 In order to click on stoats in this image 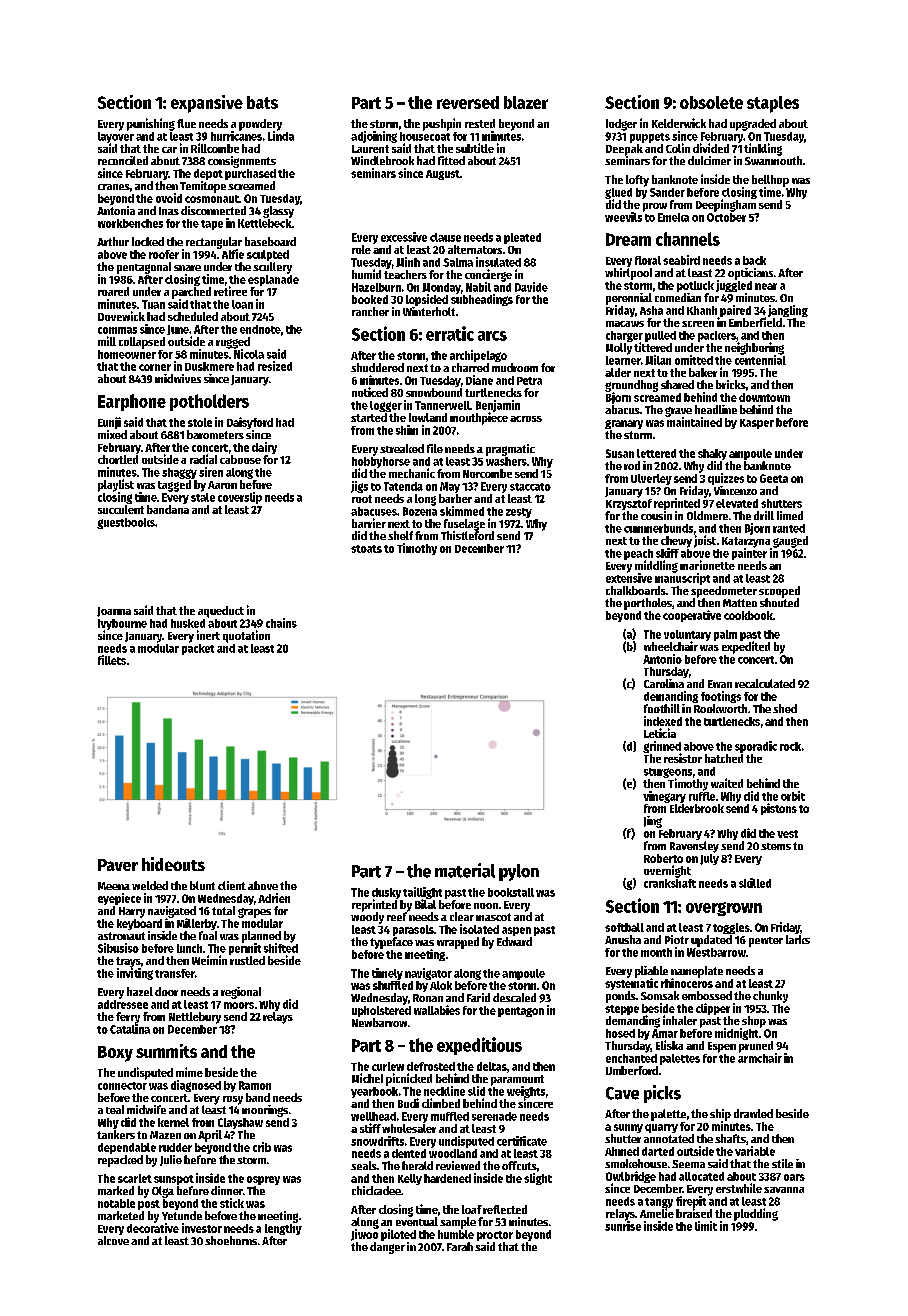, I will do `click(366, 549)`.
